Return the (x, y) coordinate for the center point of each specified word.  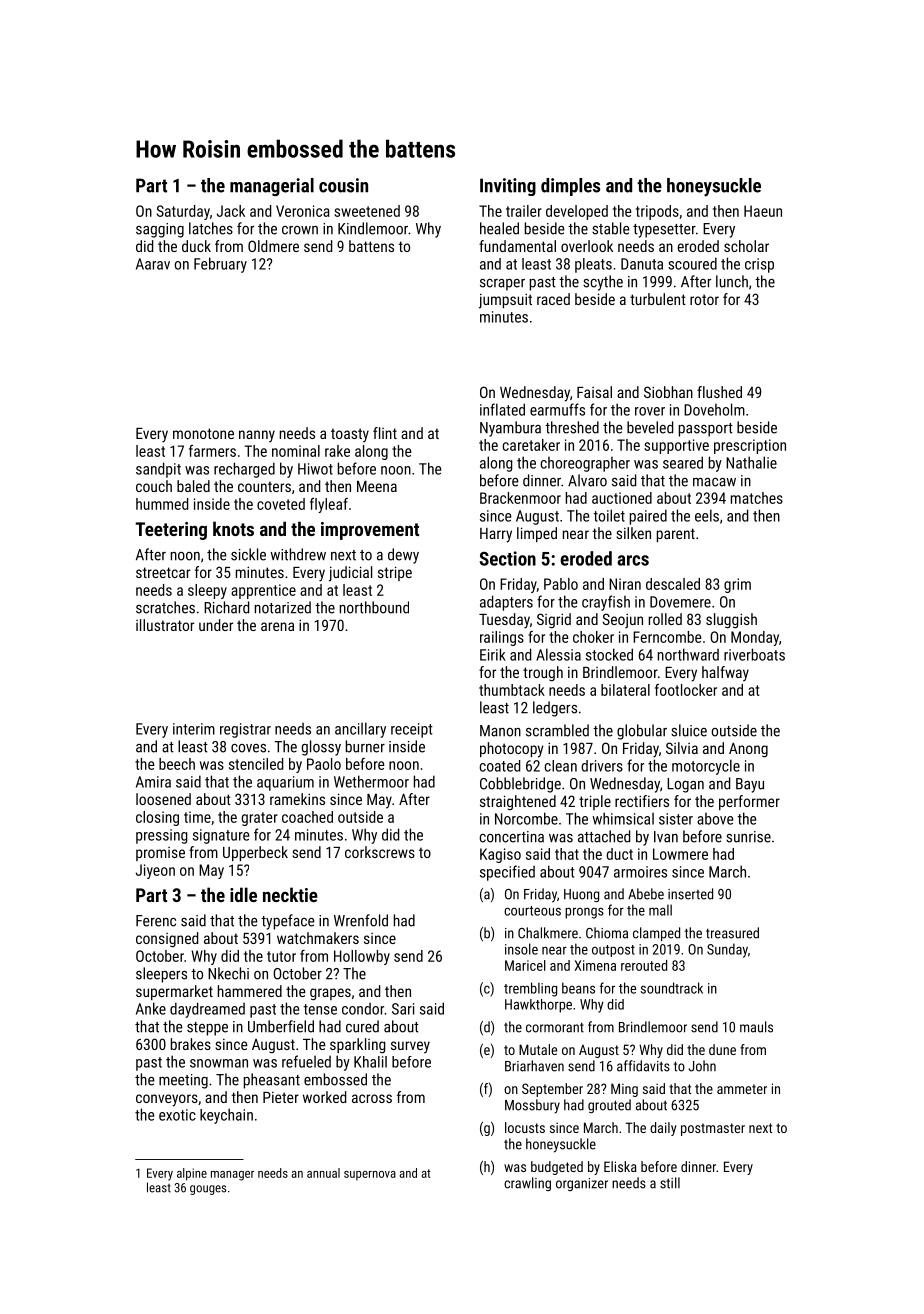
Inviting (508, 187)
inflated (502, 409)
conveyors (167, 1100)
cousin (343, 185)
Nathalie (751, 462)
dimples (570, 187)
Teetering (171, 531)
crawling (527, 1184)
